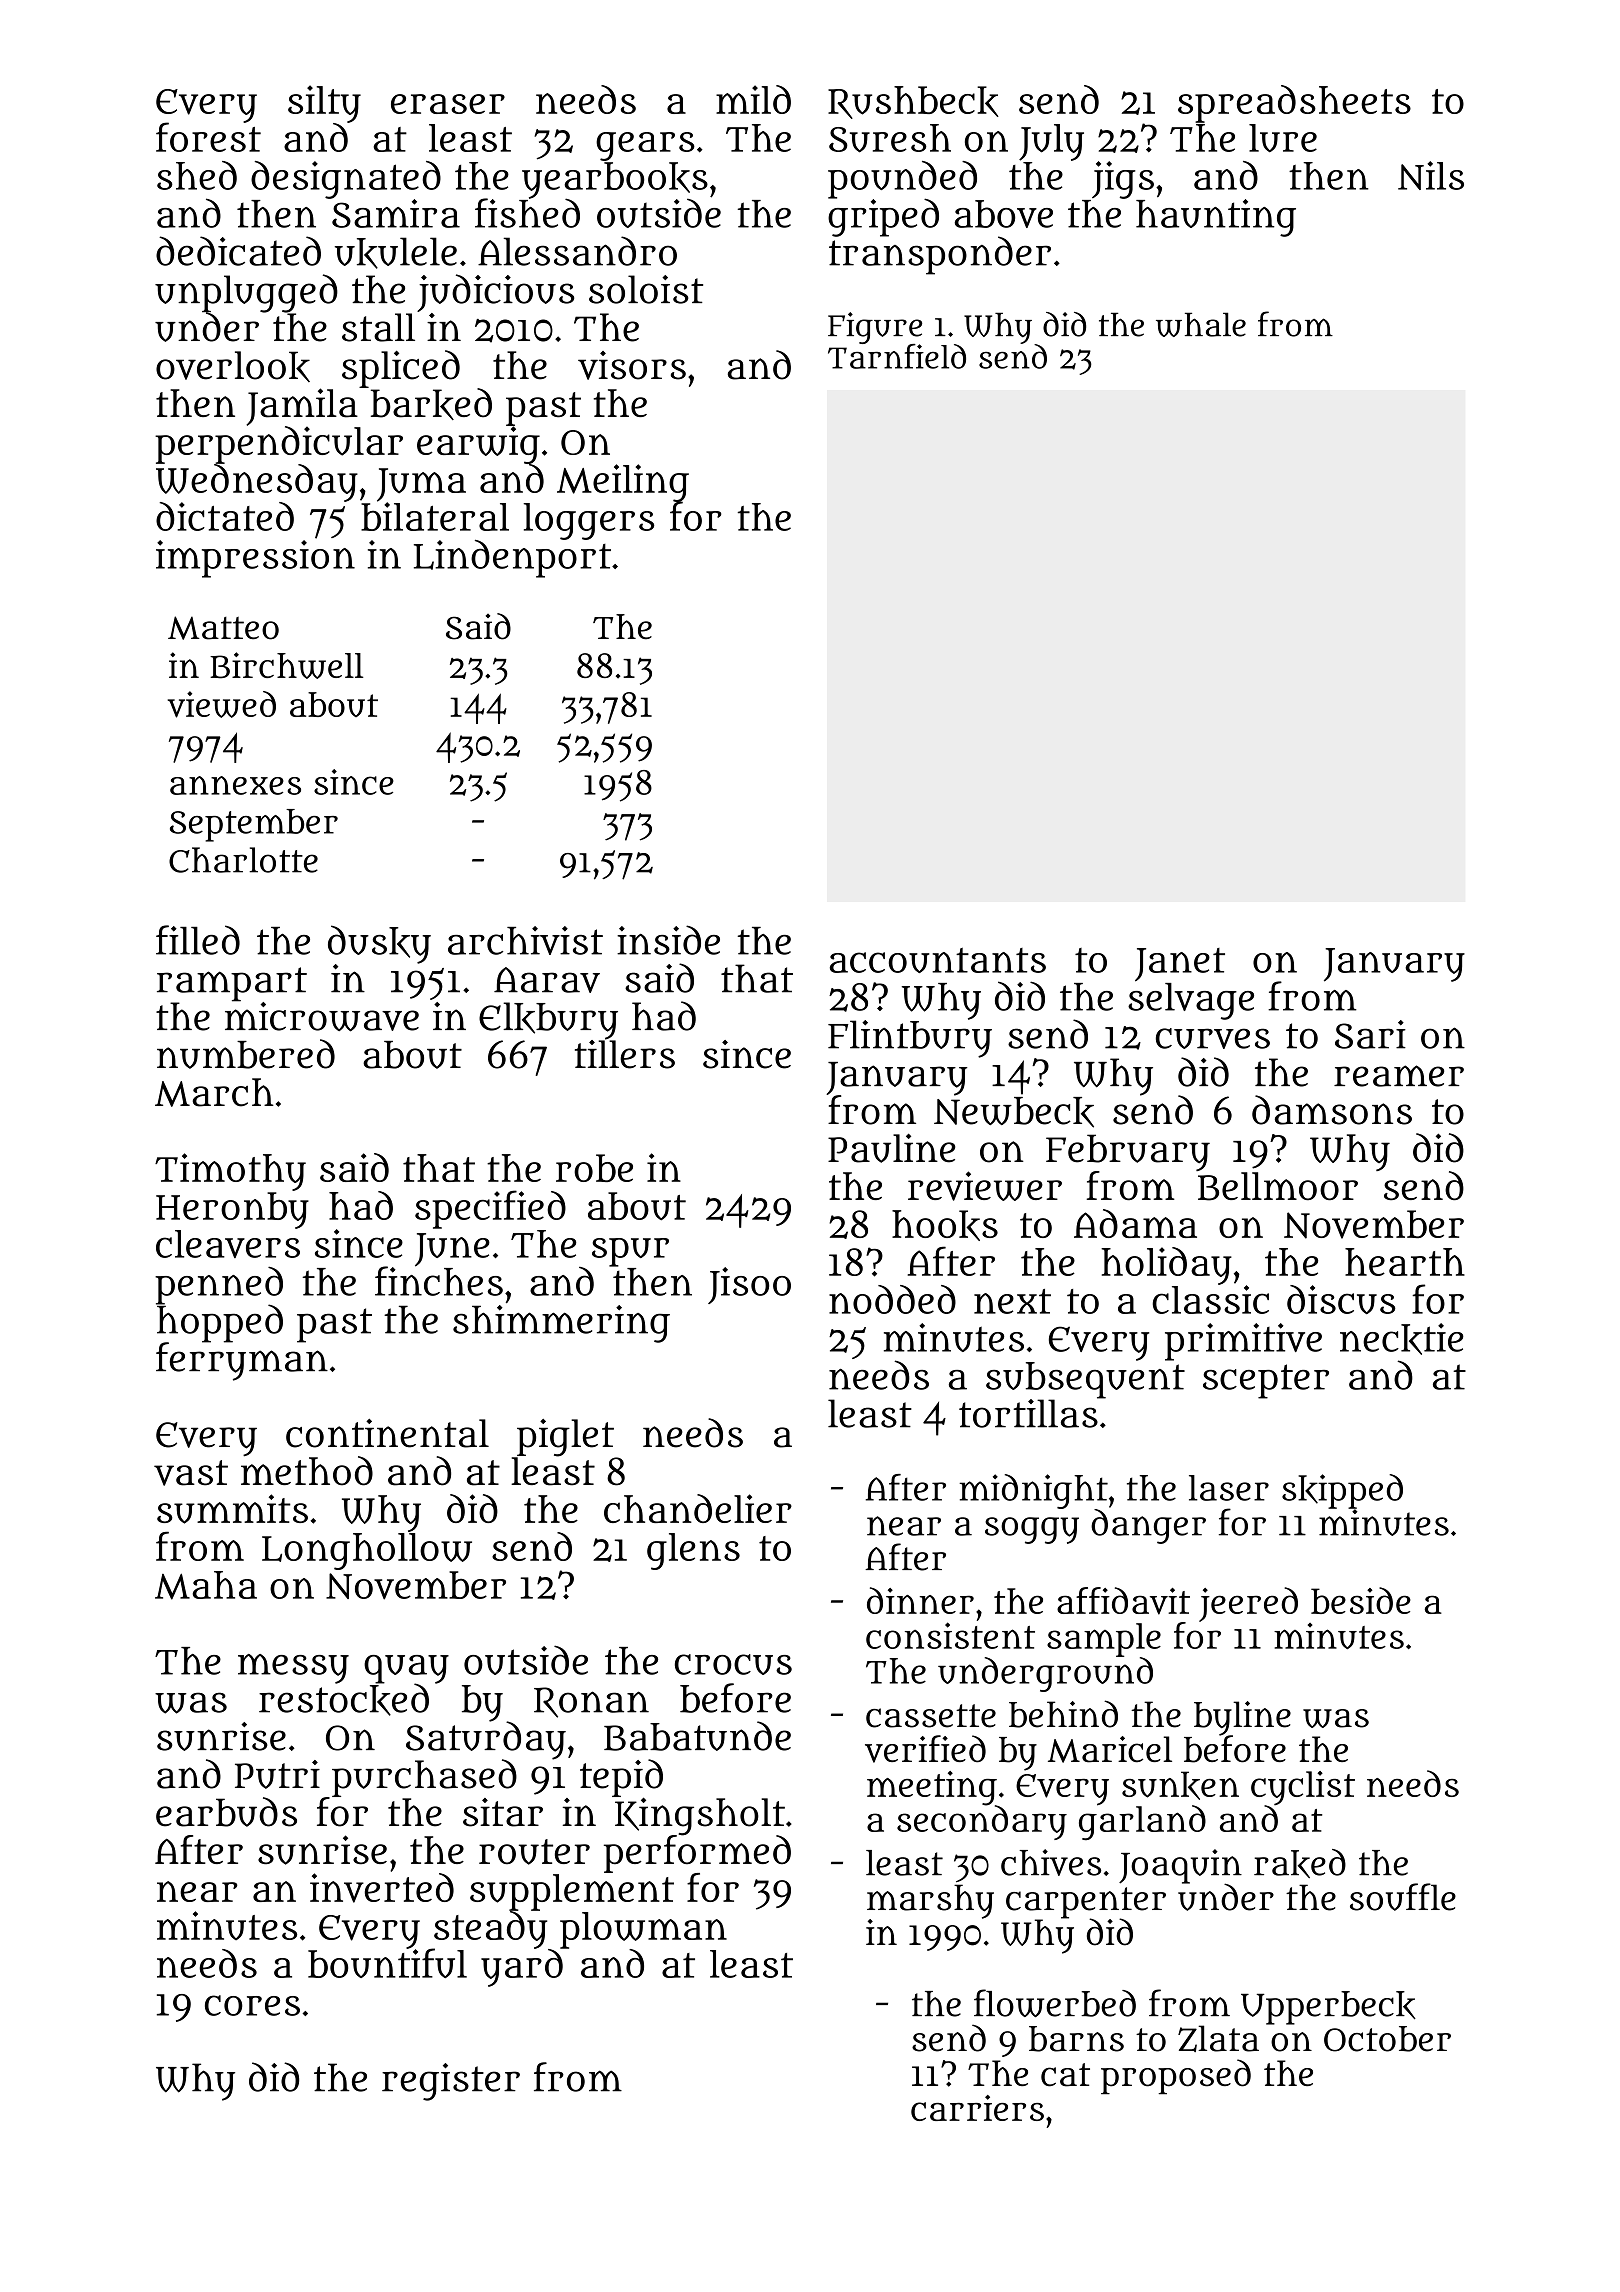 The height and width of the document is (2292, 1620). I want to click on silty, so click(324, 104).
